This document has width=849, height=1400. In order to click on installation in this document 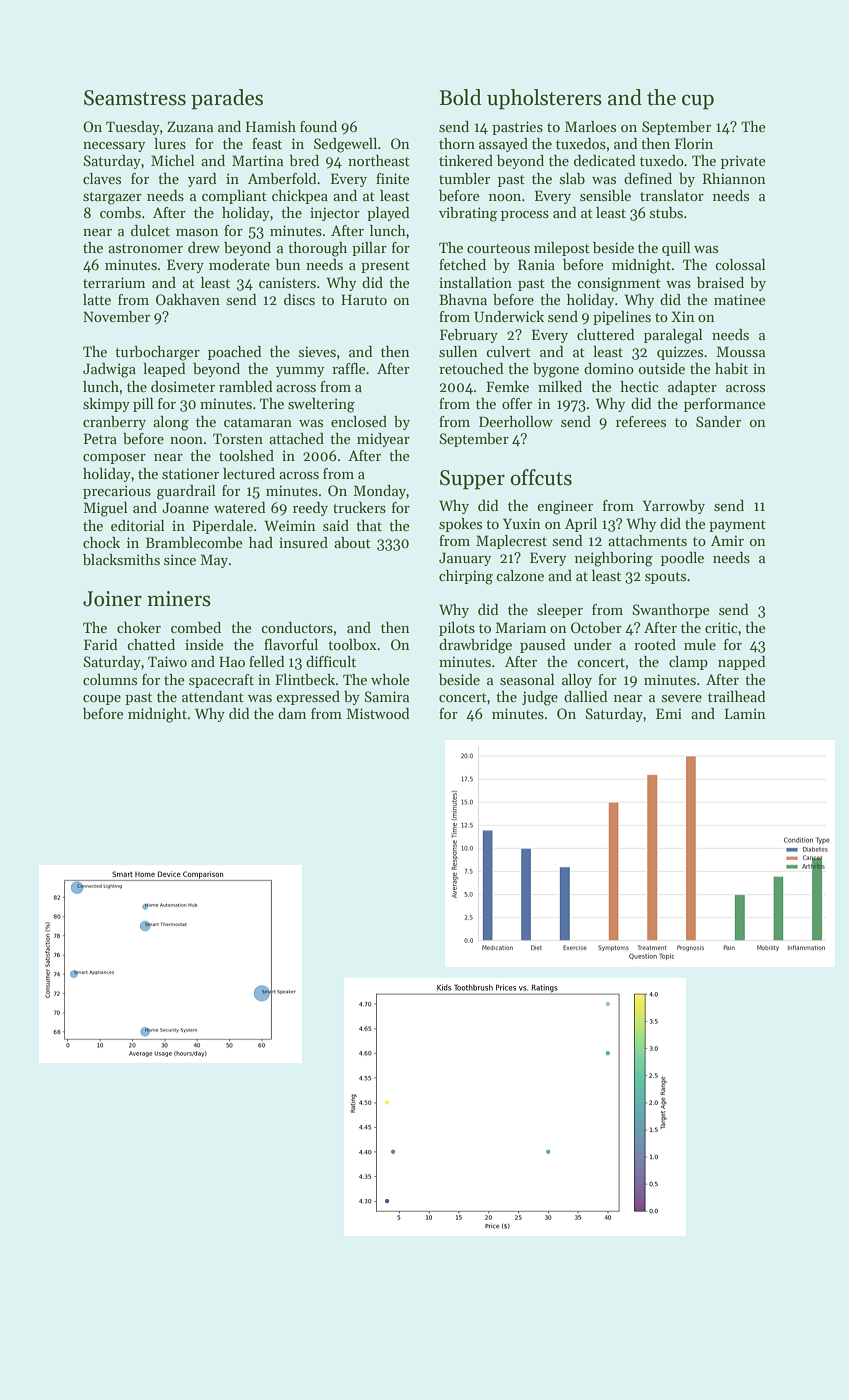, I will do `click(475, 282)`.
